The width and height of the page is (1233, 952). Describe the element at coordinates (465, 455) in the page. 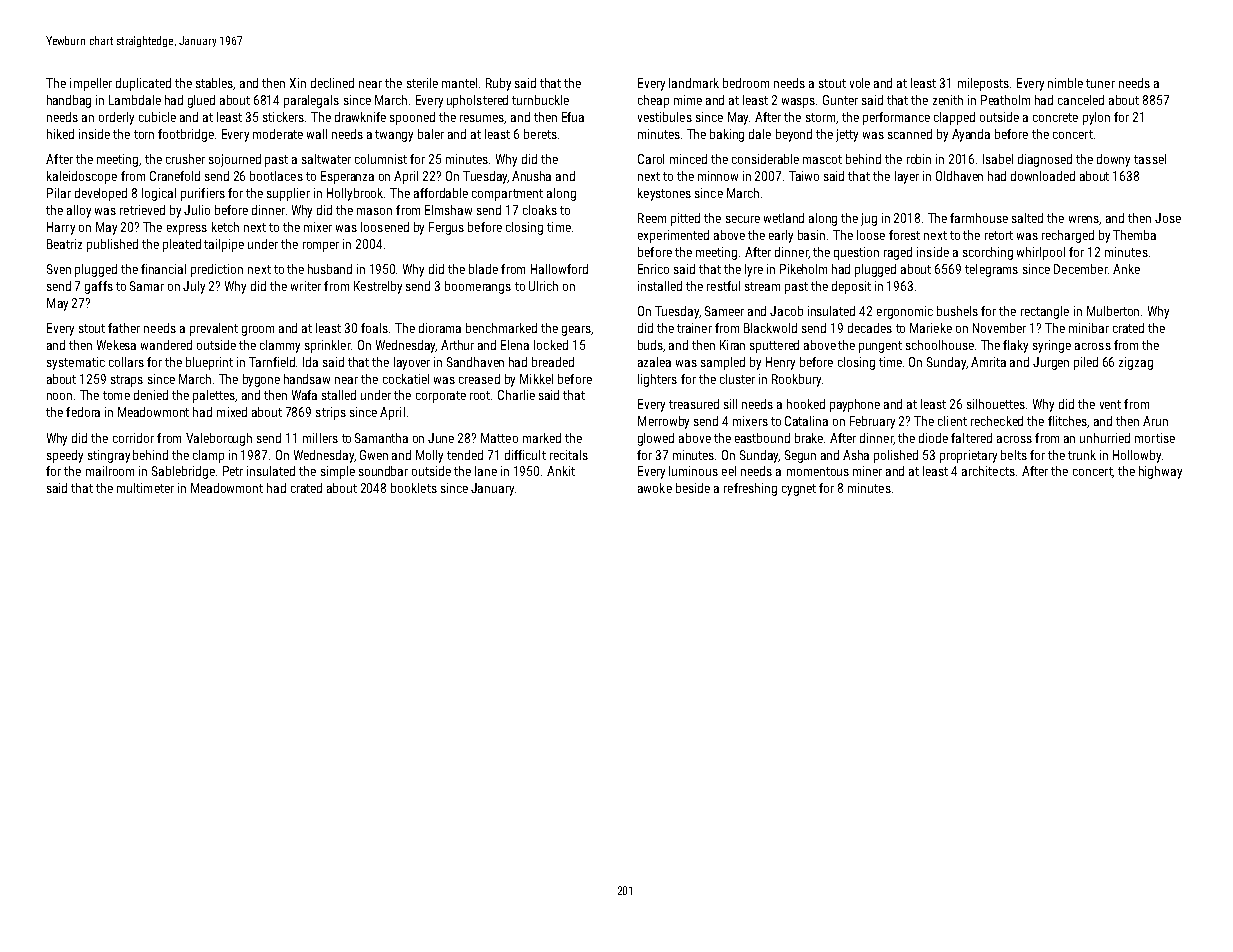

I see `tended` at that location.
